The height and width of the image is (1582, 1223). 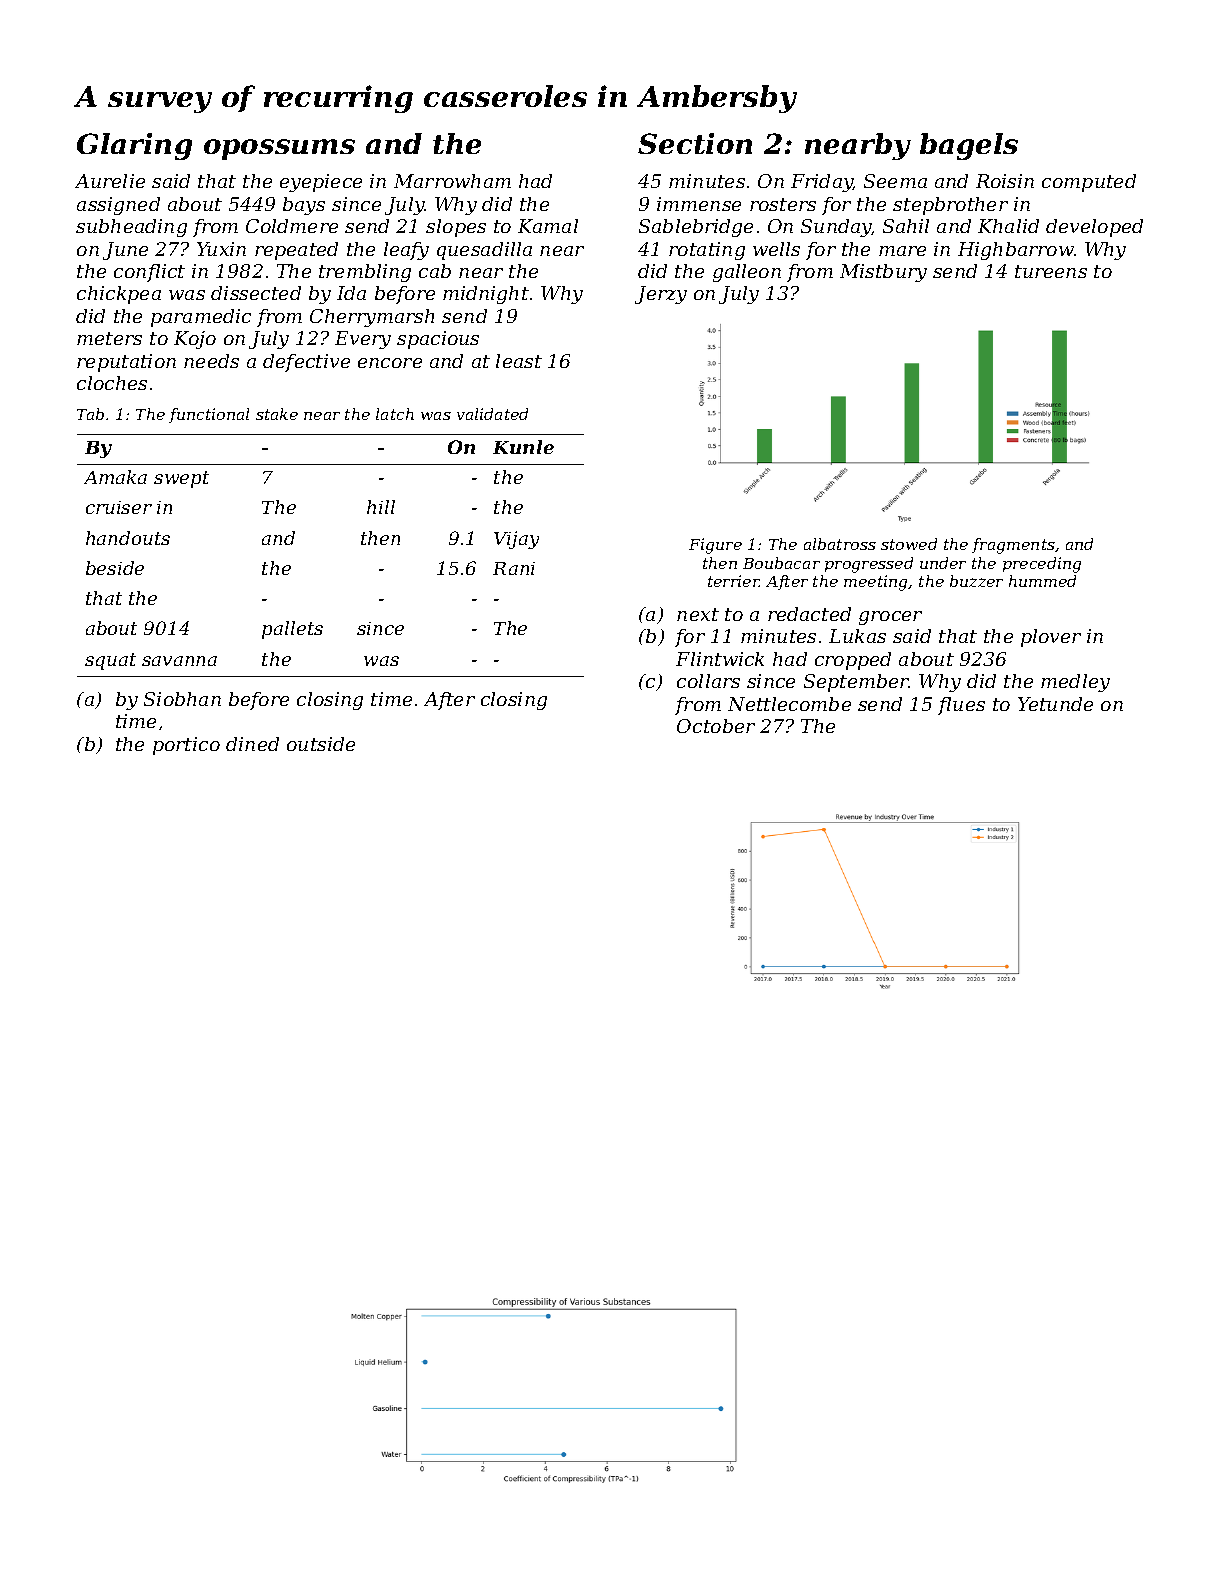 What do you see at coordinates (128, 538) in the image?
I see `handouts` at bounding box center [128, 538].
